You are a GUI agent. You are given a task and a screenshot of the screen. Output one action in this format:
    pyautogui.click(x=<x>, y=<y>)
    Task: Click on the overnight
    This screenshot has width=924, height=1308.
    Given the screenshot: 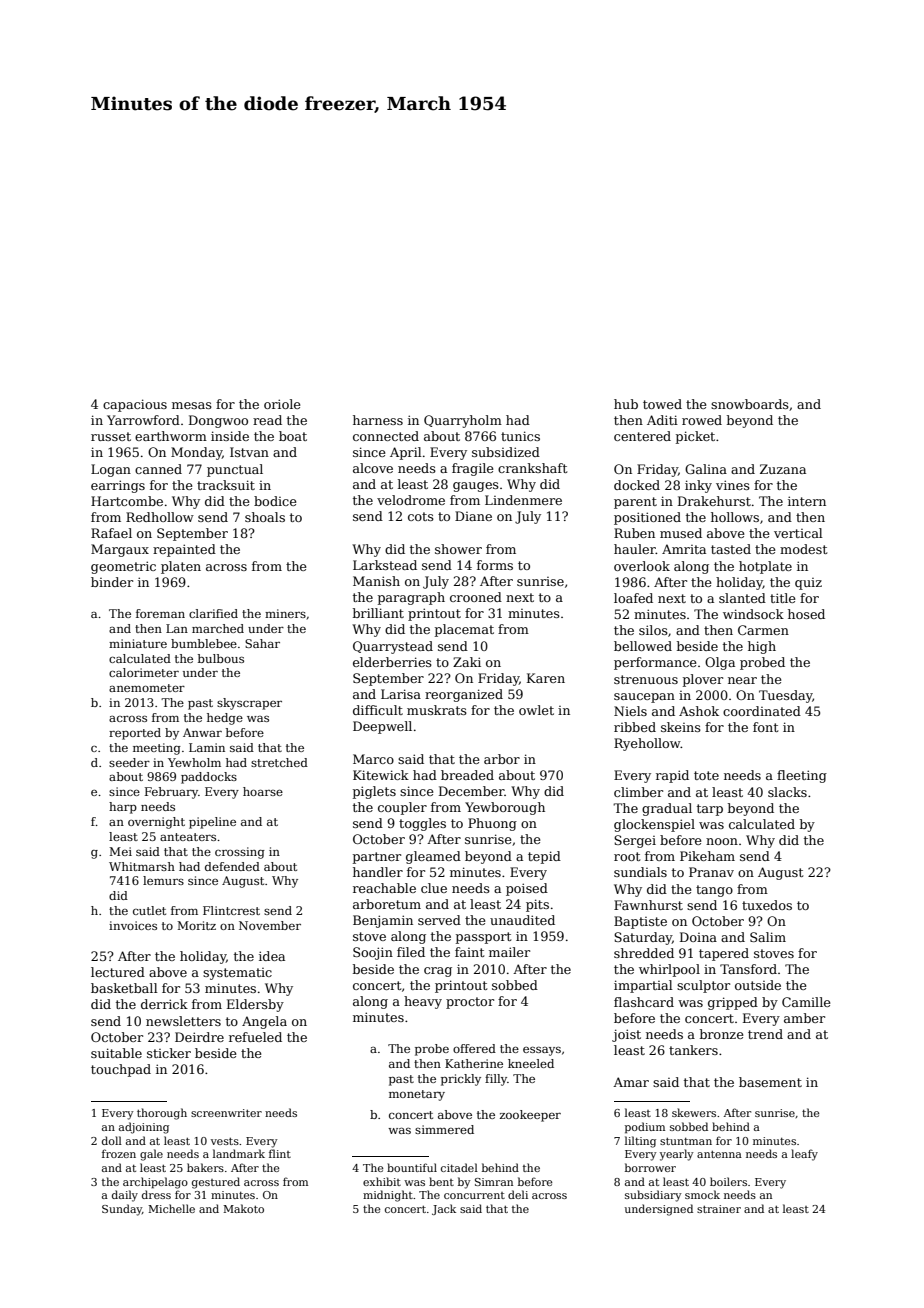 What is the action you would take?
    pyautogui.click(x=156, y=823)
